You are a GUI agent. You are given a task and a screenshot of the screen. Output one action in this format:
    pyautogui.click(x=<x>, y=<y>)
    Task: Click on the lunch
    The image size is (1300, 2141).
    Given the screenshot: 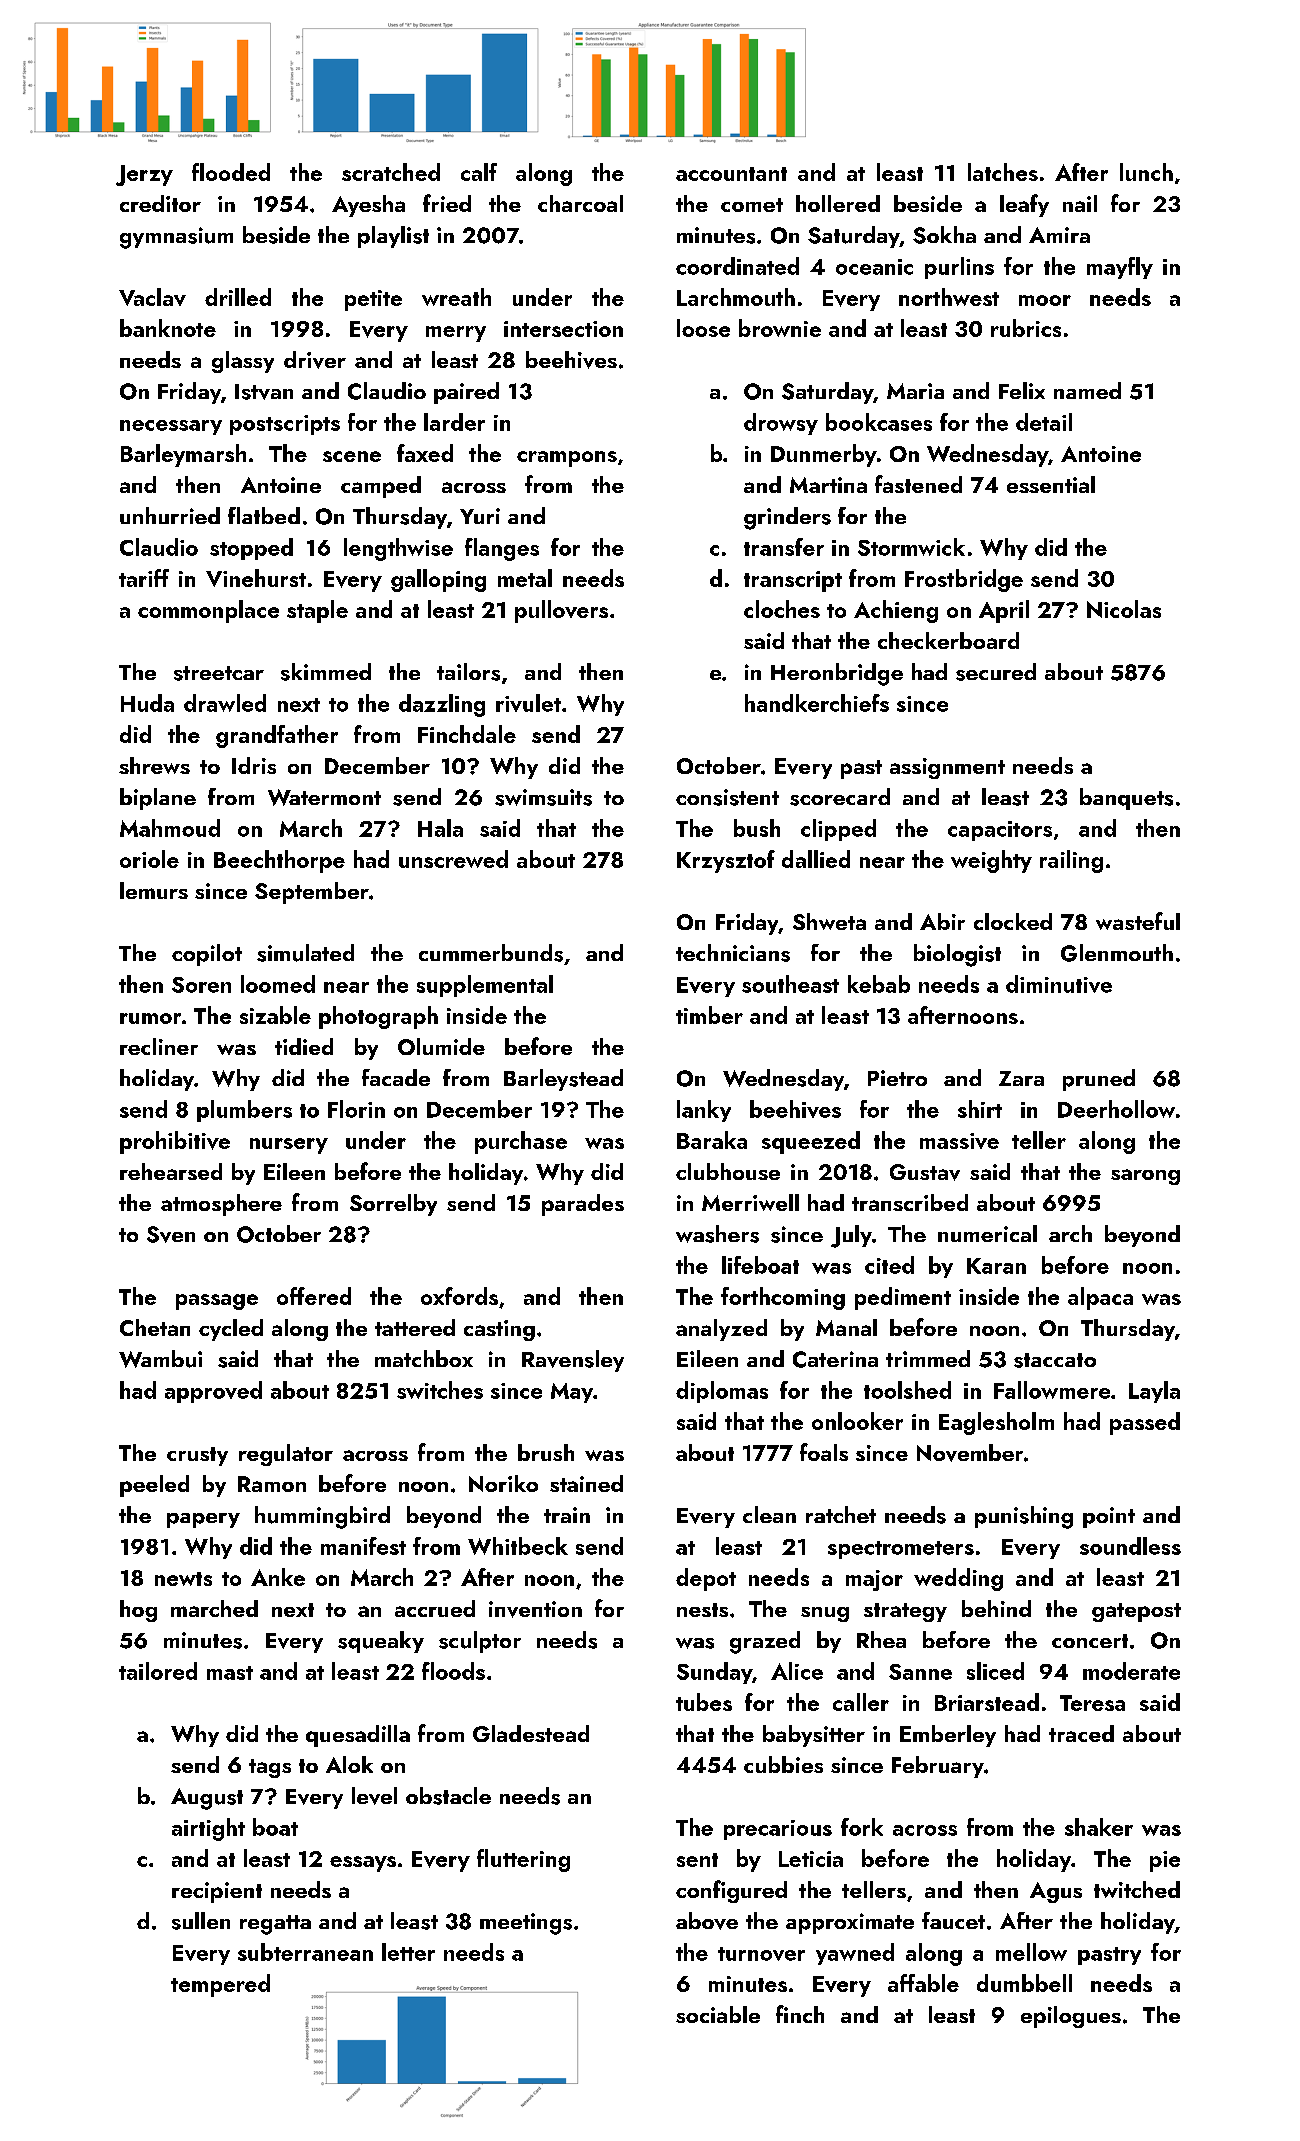 What is the action you would take?
    pyautogui.click(x=1146, y=172)
